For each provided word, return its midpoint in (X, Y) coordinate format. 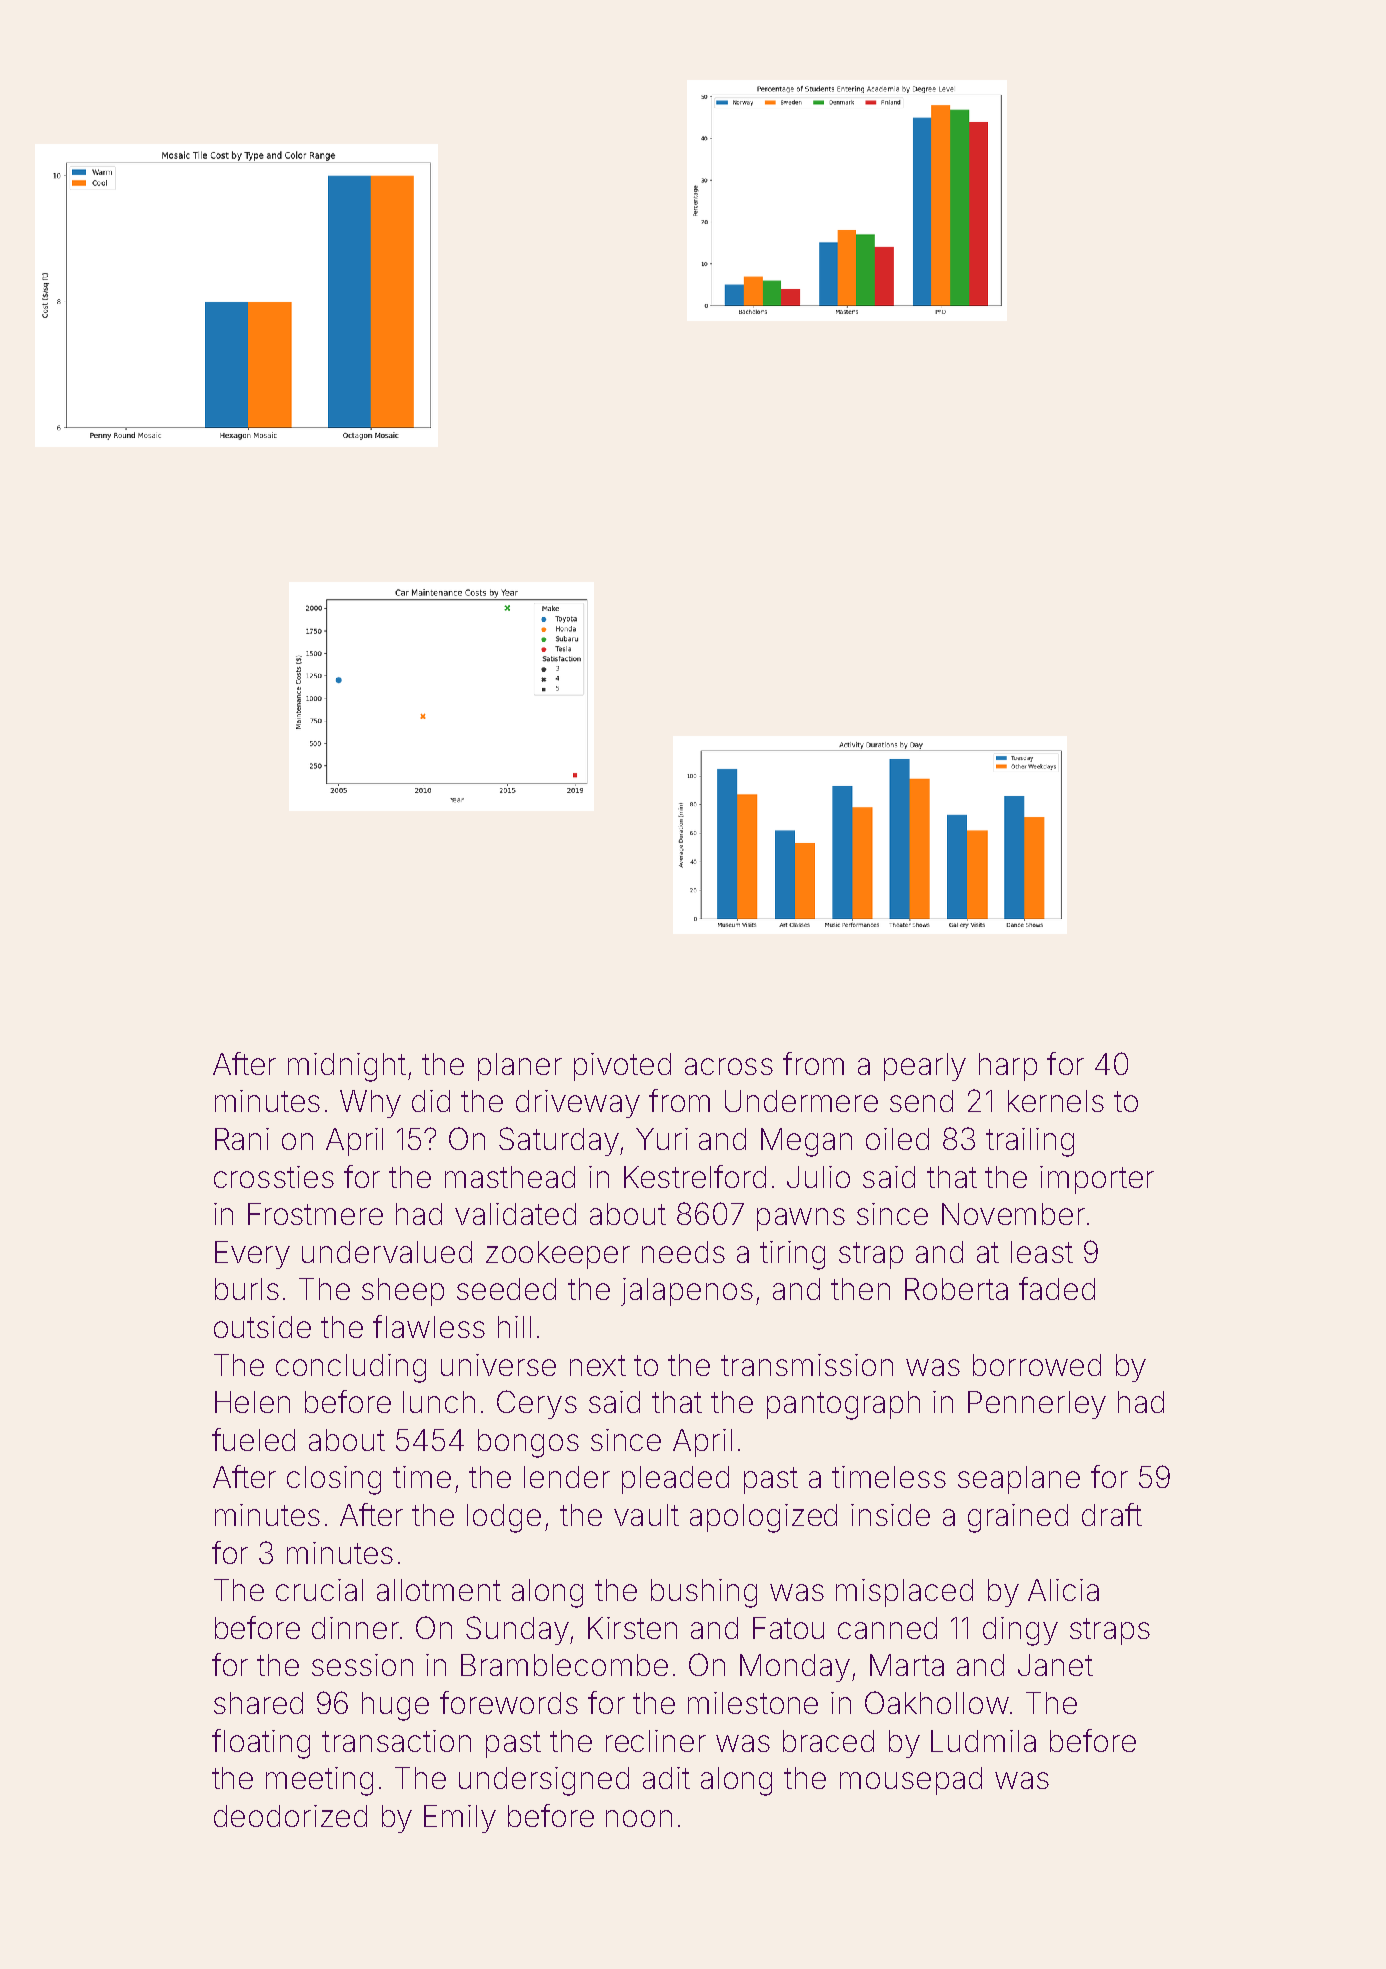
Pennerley (1037, 1405)
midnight (347, 1067)
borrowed (1037, 1365)
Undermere (801, 1101)
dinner (355, 1628)
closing (334, 1480)
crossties (274, 1177)
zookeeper (558, 1255)
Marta (907, 1665)
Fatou (788, 1628)
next (598, 1365)
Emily (460, 1819)
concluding (351, 1368)
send (921, 1101)
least (1042, 1252)
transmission (807, 1365)
